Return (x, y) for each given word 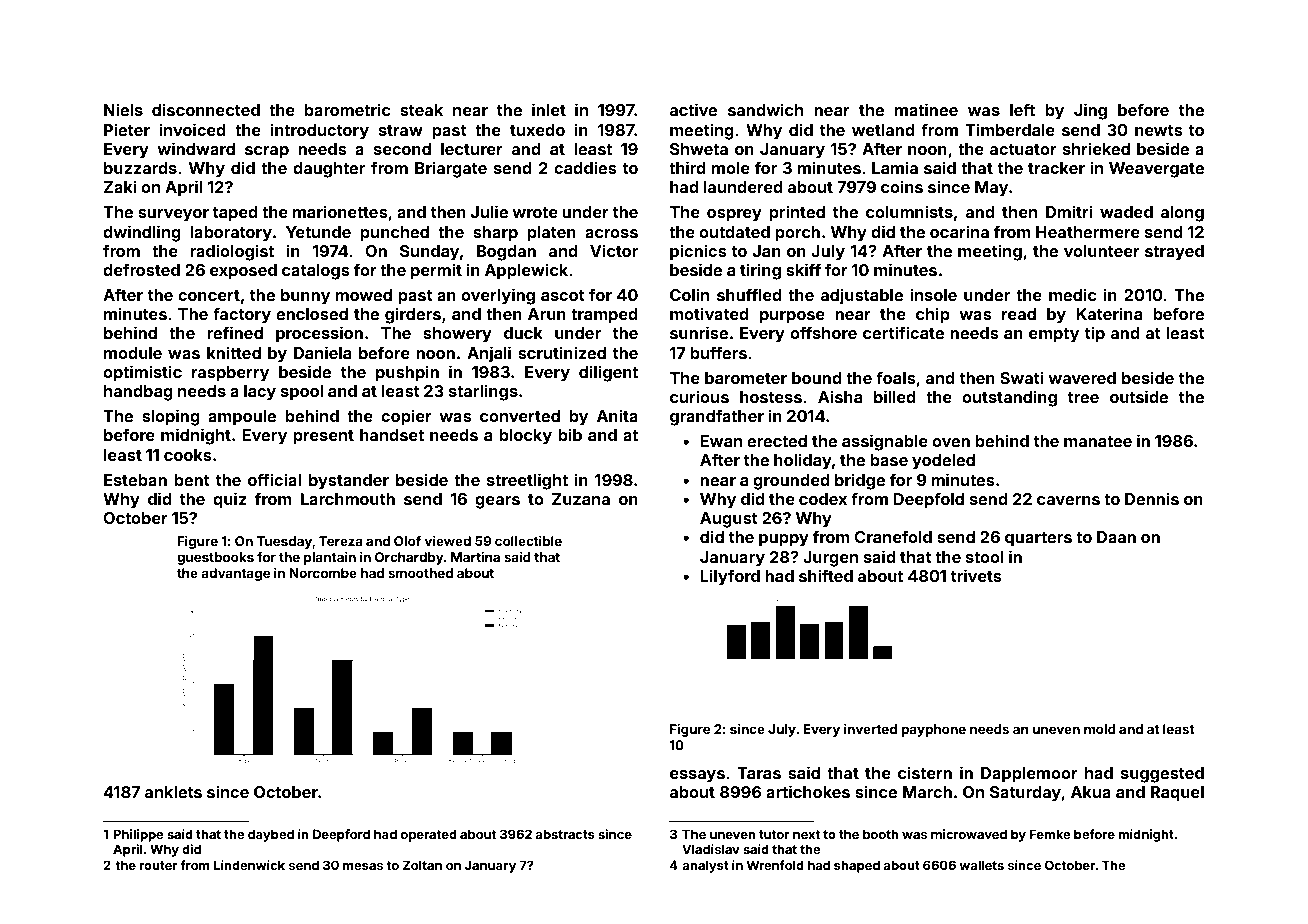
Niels (123, 109)
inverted (870, 729)
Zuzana (581, 499)
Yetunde (318, 232)
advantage (235, 574)
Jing (1090, 111)
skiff (803, 269)
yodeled (943, 462)
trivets (976, 575)
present (323, 437)
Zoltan (422, 865)
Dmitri (1069, 211)
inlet (549, 109)
